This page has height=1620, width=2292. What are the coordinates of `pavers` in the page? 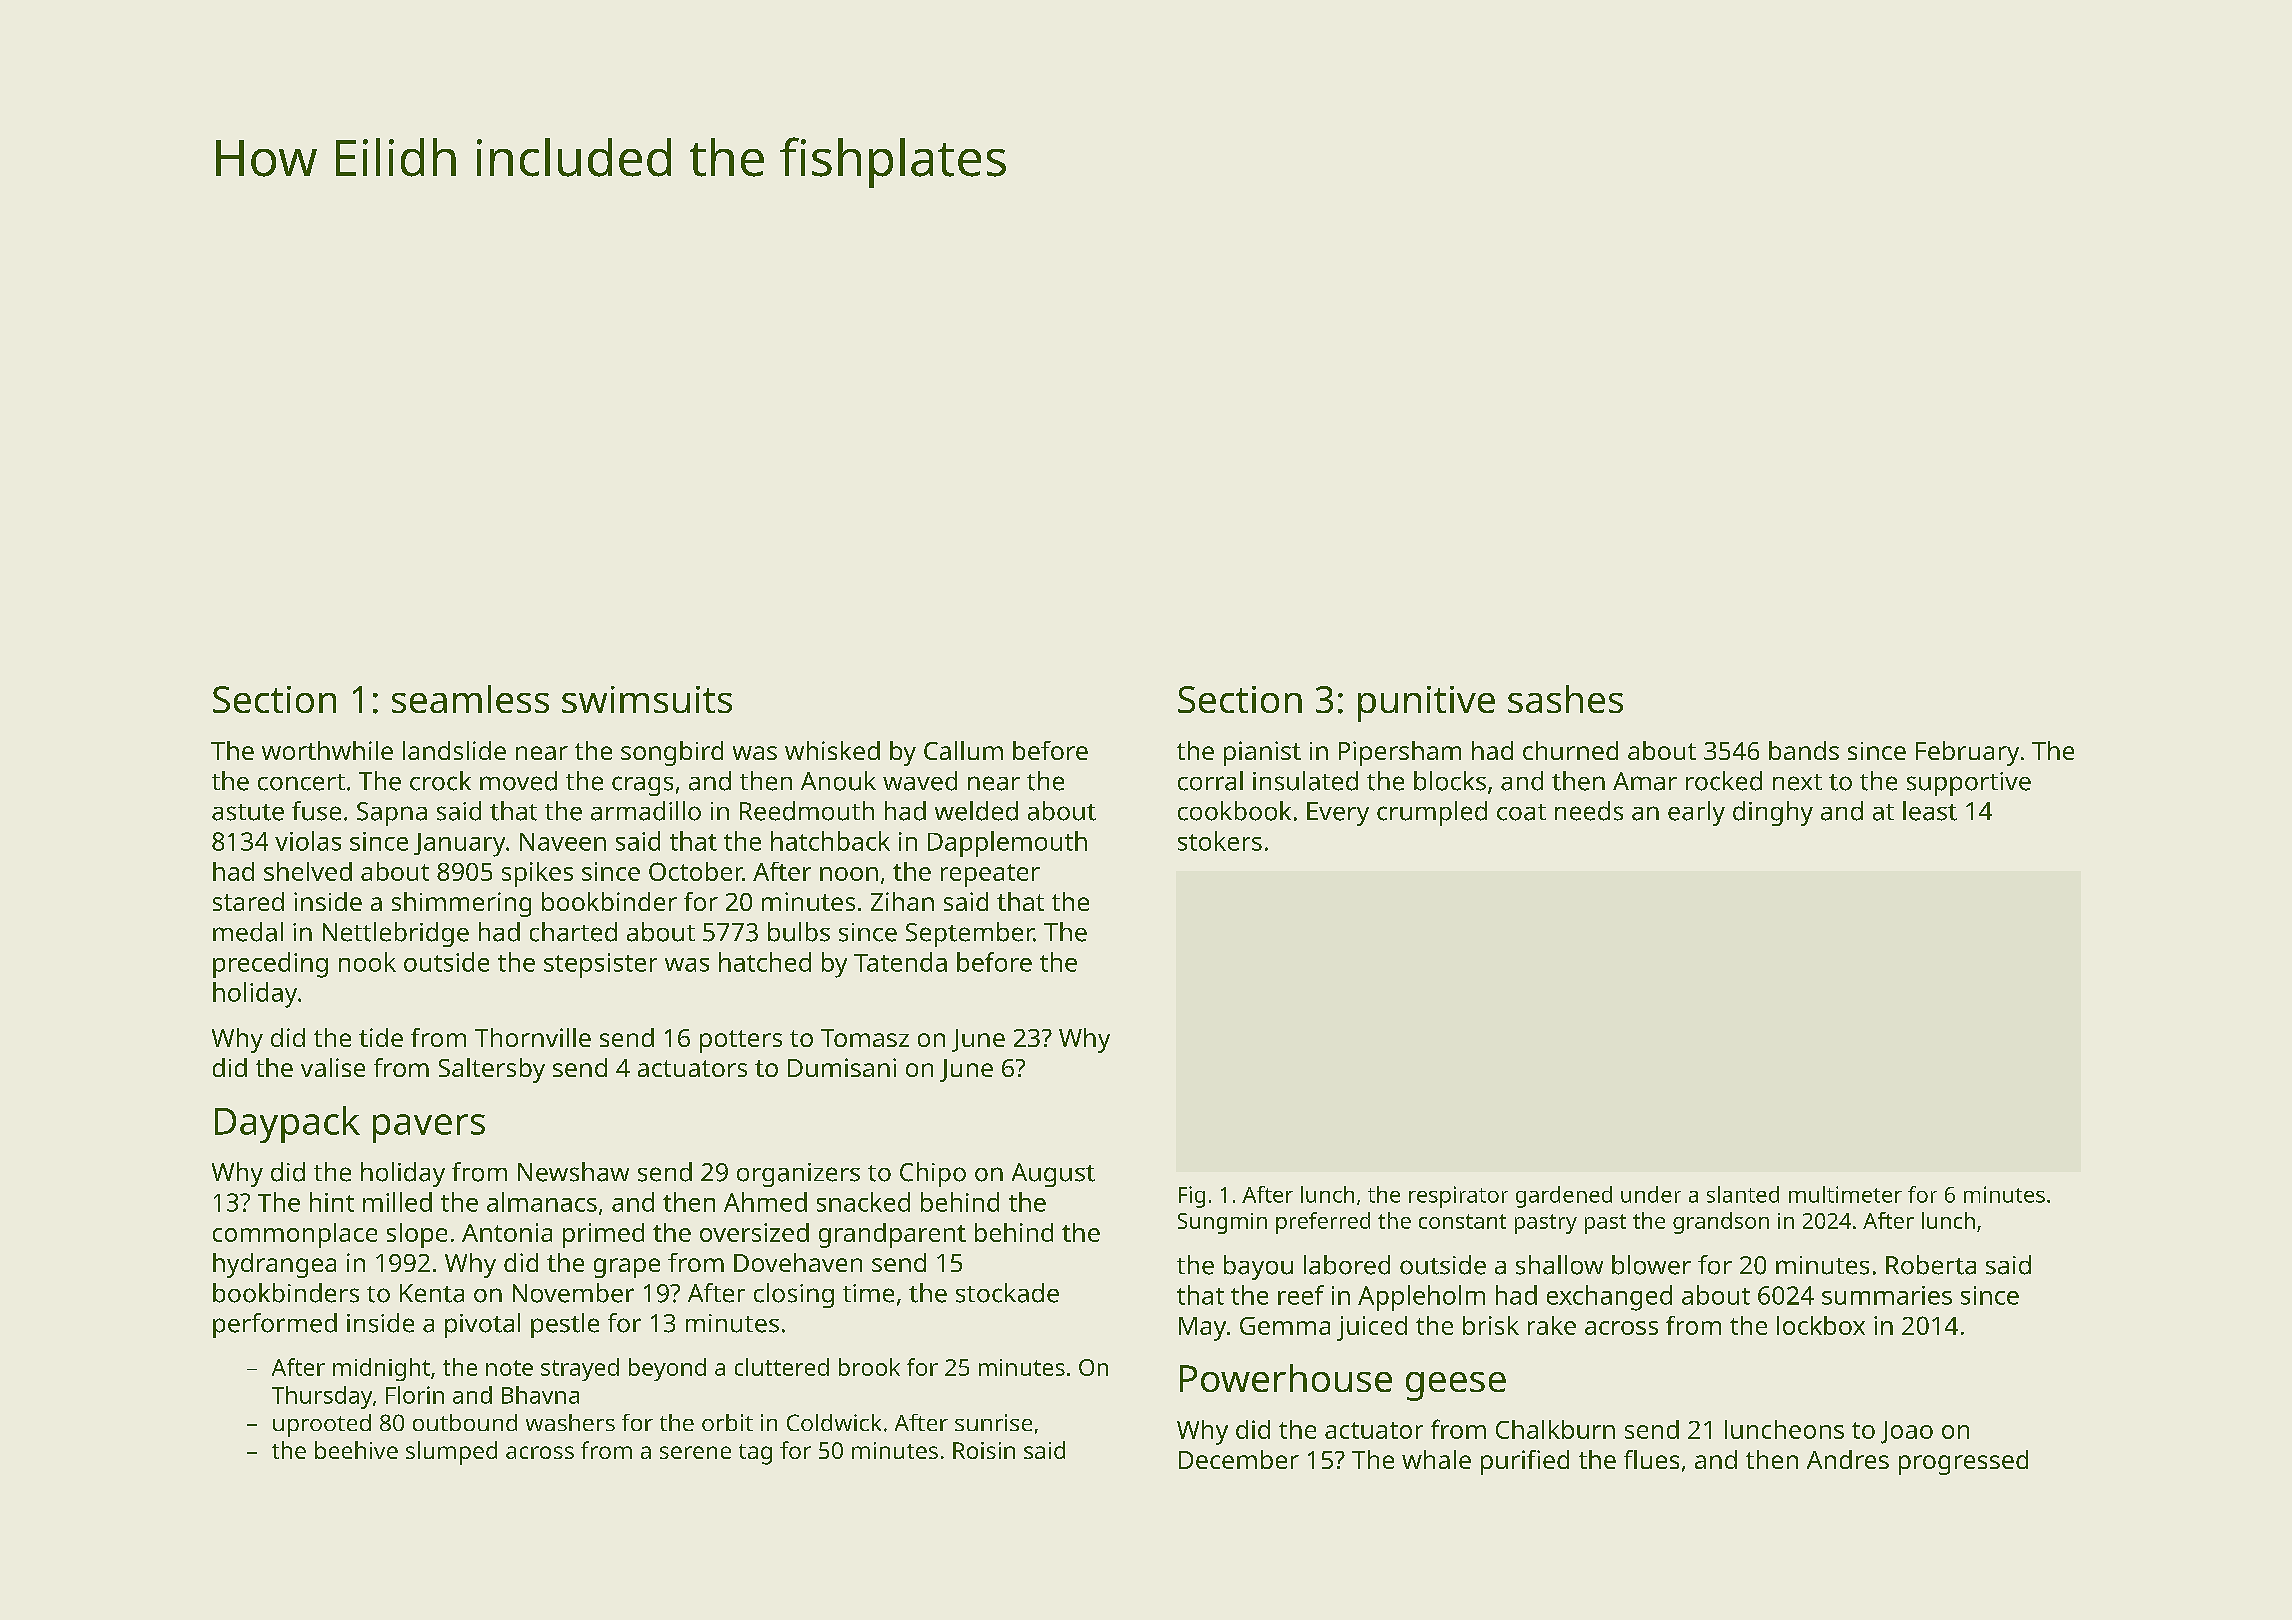 It's located at (429, 1128).
